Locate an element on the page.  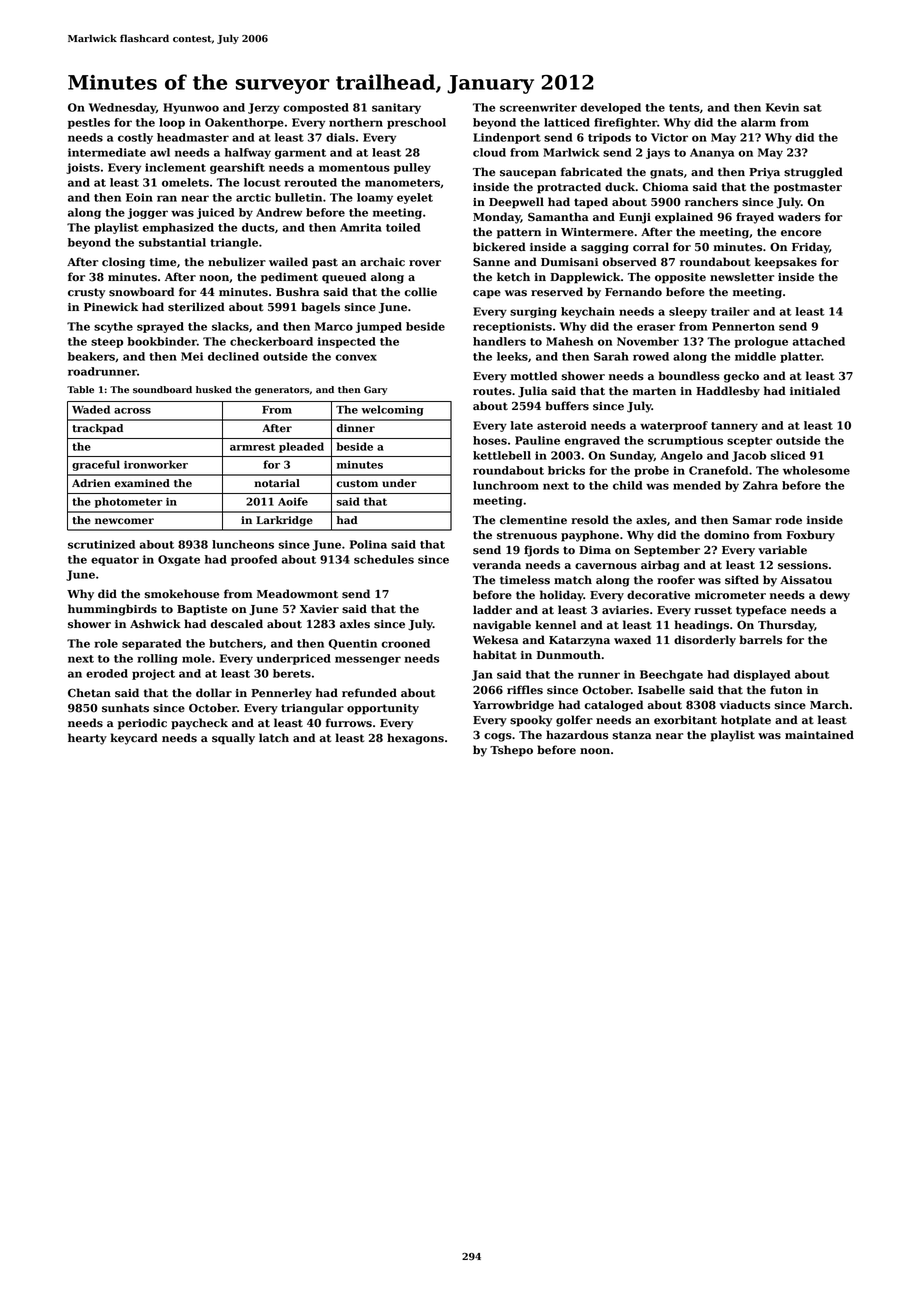
initialed is located at coordinates (815, 391).
